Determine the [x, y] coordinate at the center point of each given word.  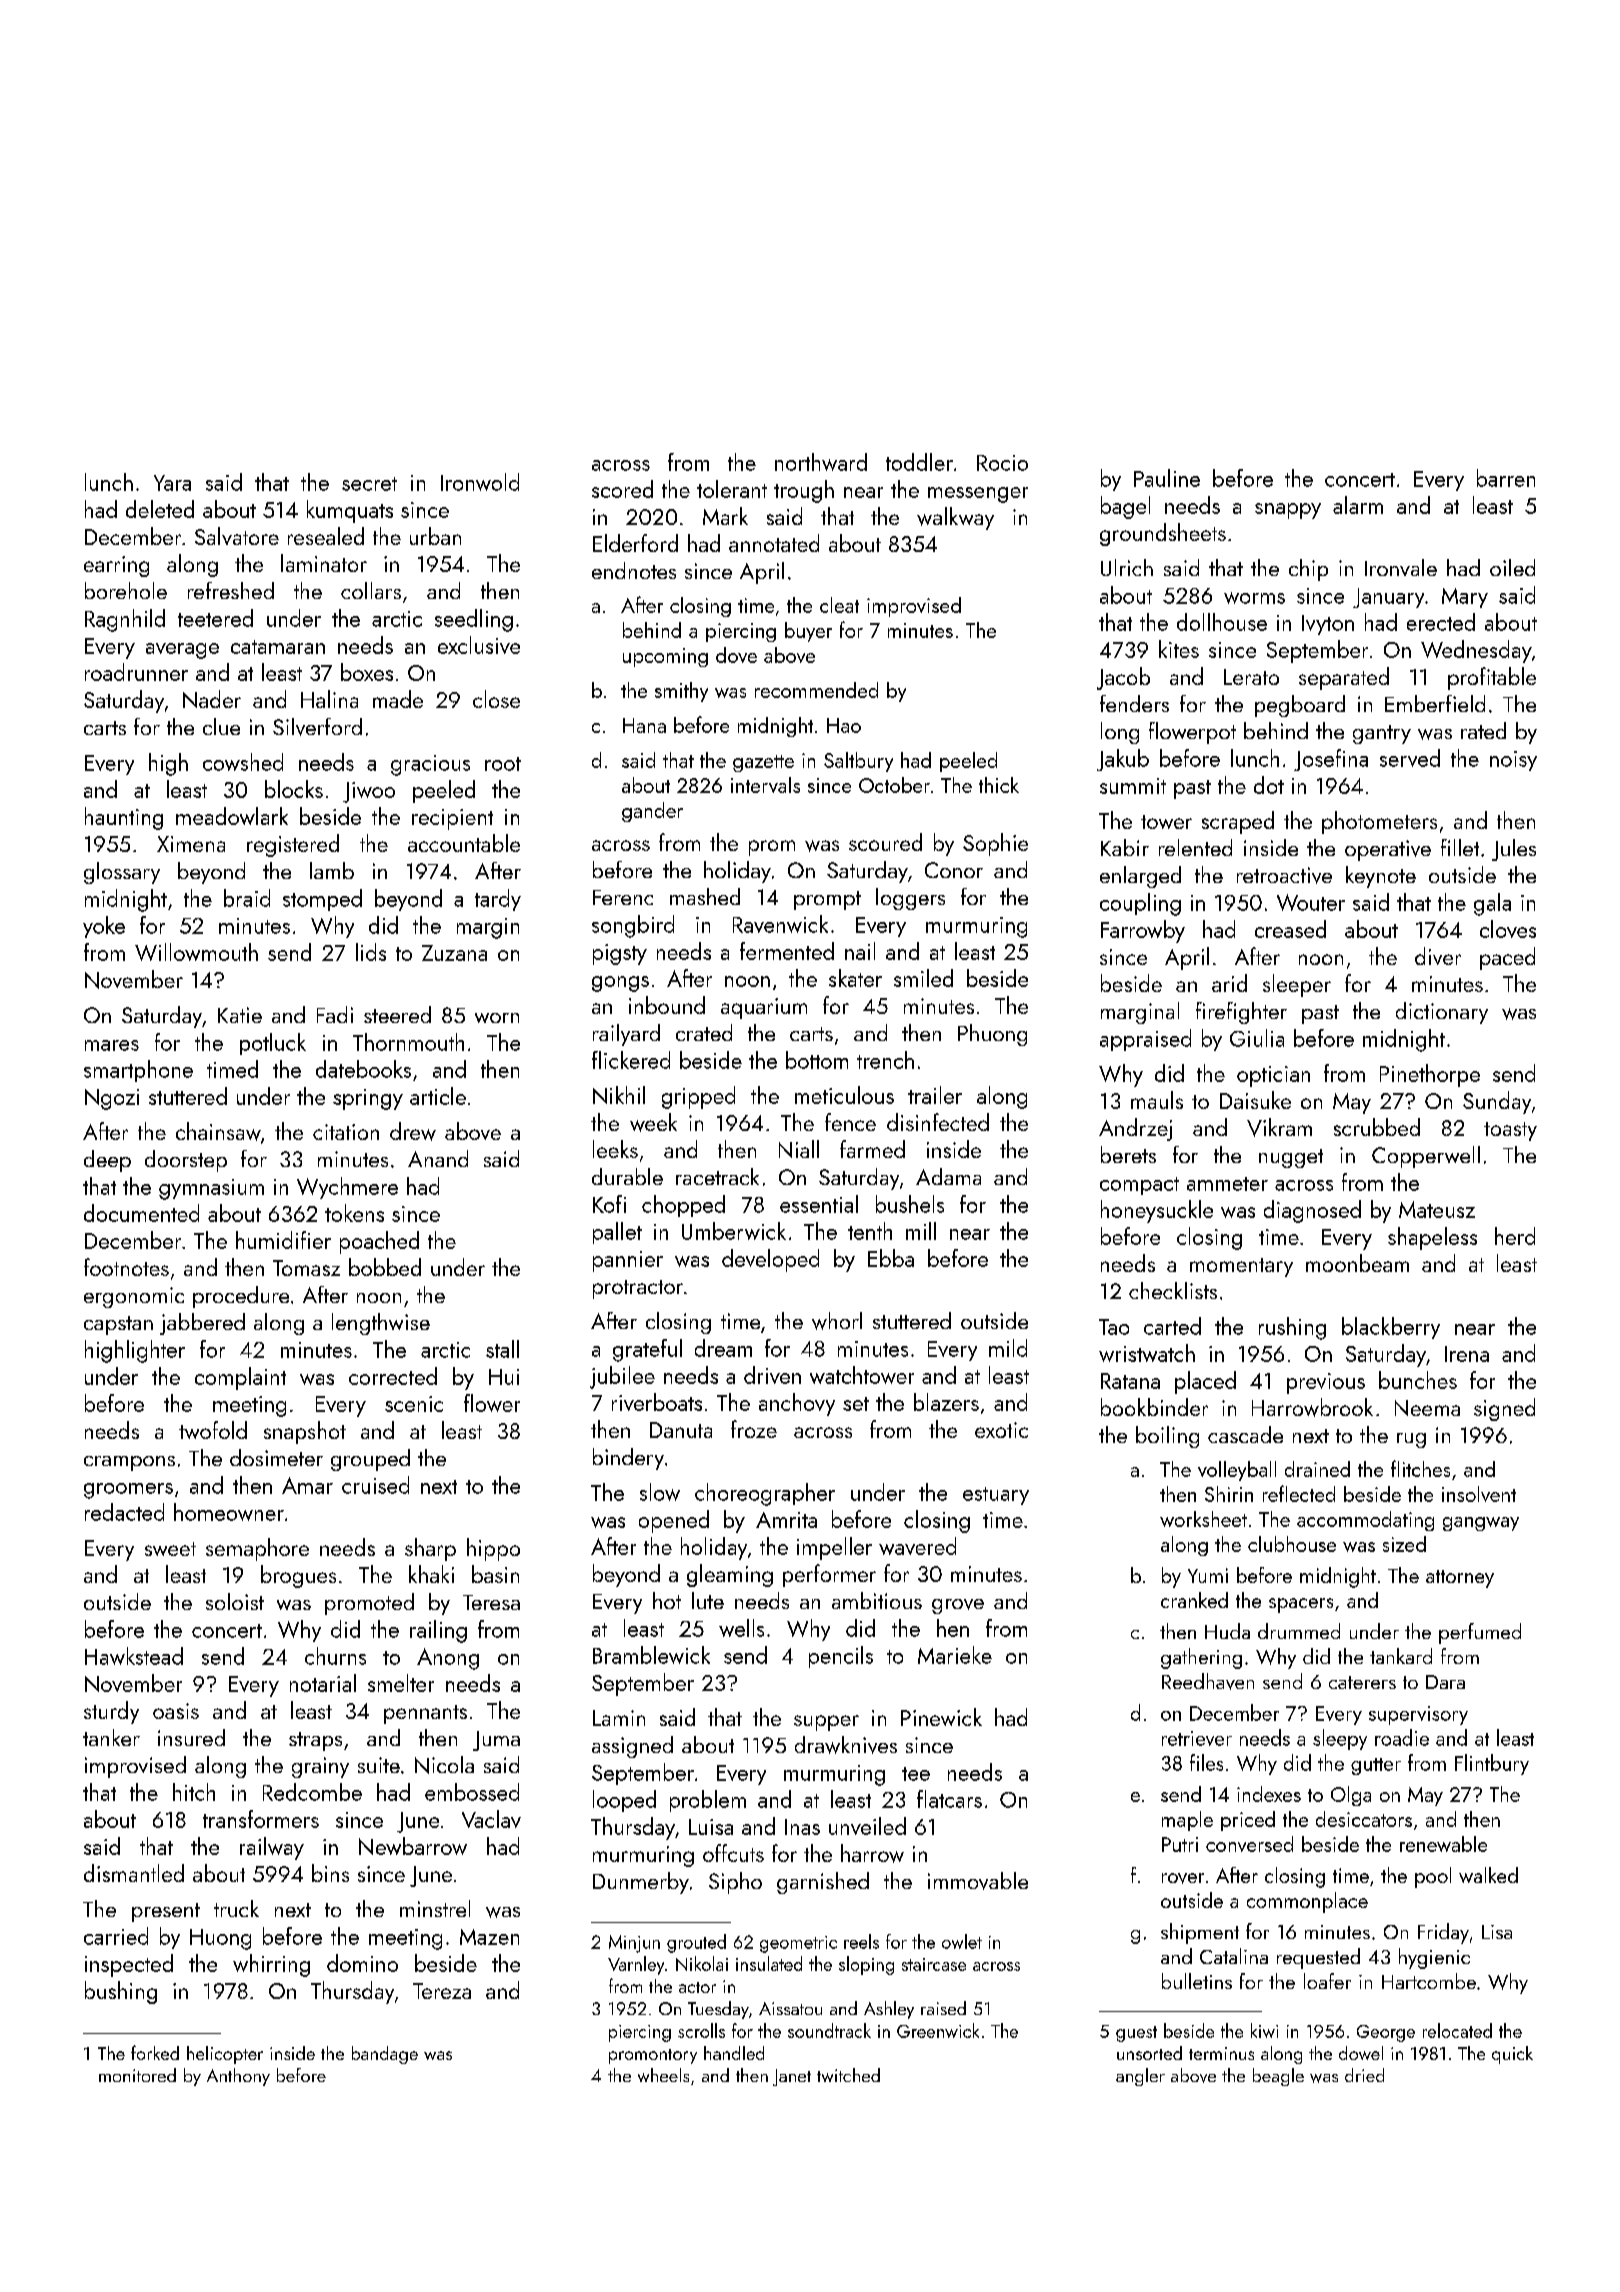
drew [413, 1131]
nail [860, 951]
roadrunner [136, 672]
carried [116, 1936]
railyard [626, 1035]
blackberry [1391, 1328]
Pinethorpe [1430, 1075]
